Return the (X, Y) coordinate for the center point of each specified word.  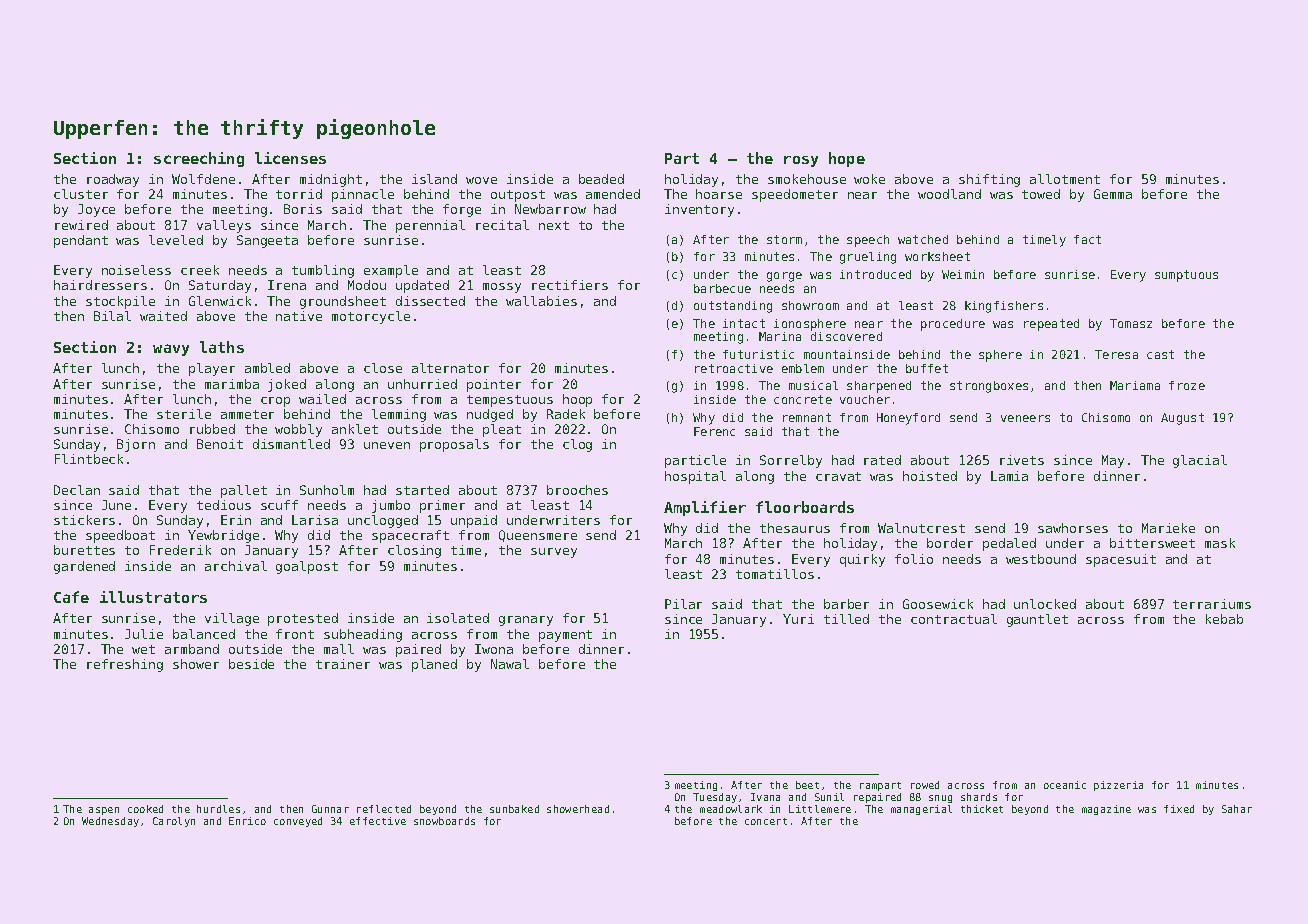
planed (434, 665)
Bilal (112, 316)
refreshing (125, 665)
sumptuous (1186, 276)
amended (613, 194)
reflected (384, 809)
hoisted (930, 476)
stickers (84, 520)
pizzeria (1118, 786)
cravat (838, 476)
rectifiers (570, 285)
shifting (989, 180)
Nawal (510, 664)
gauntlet (1037, 620)
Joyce (96, 210)
